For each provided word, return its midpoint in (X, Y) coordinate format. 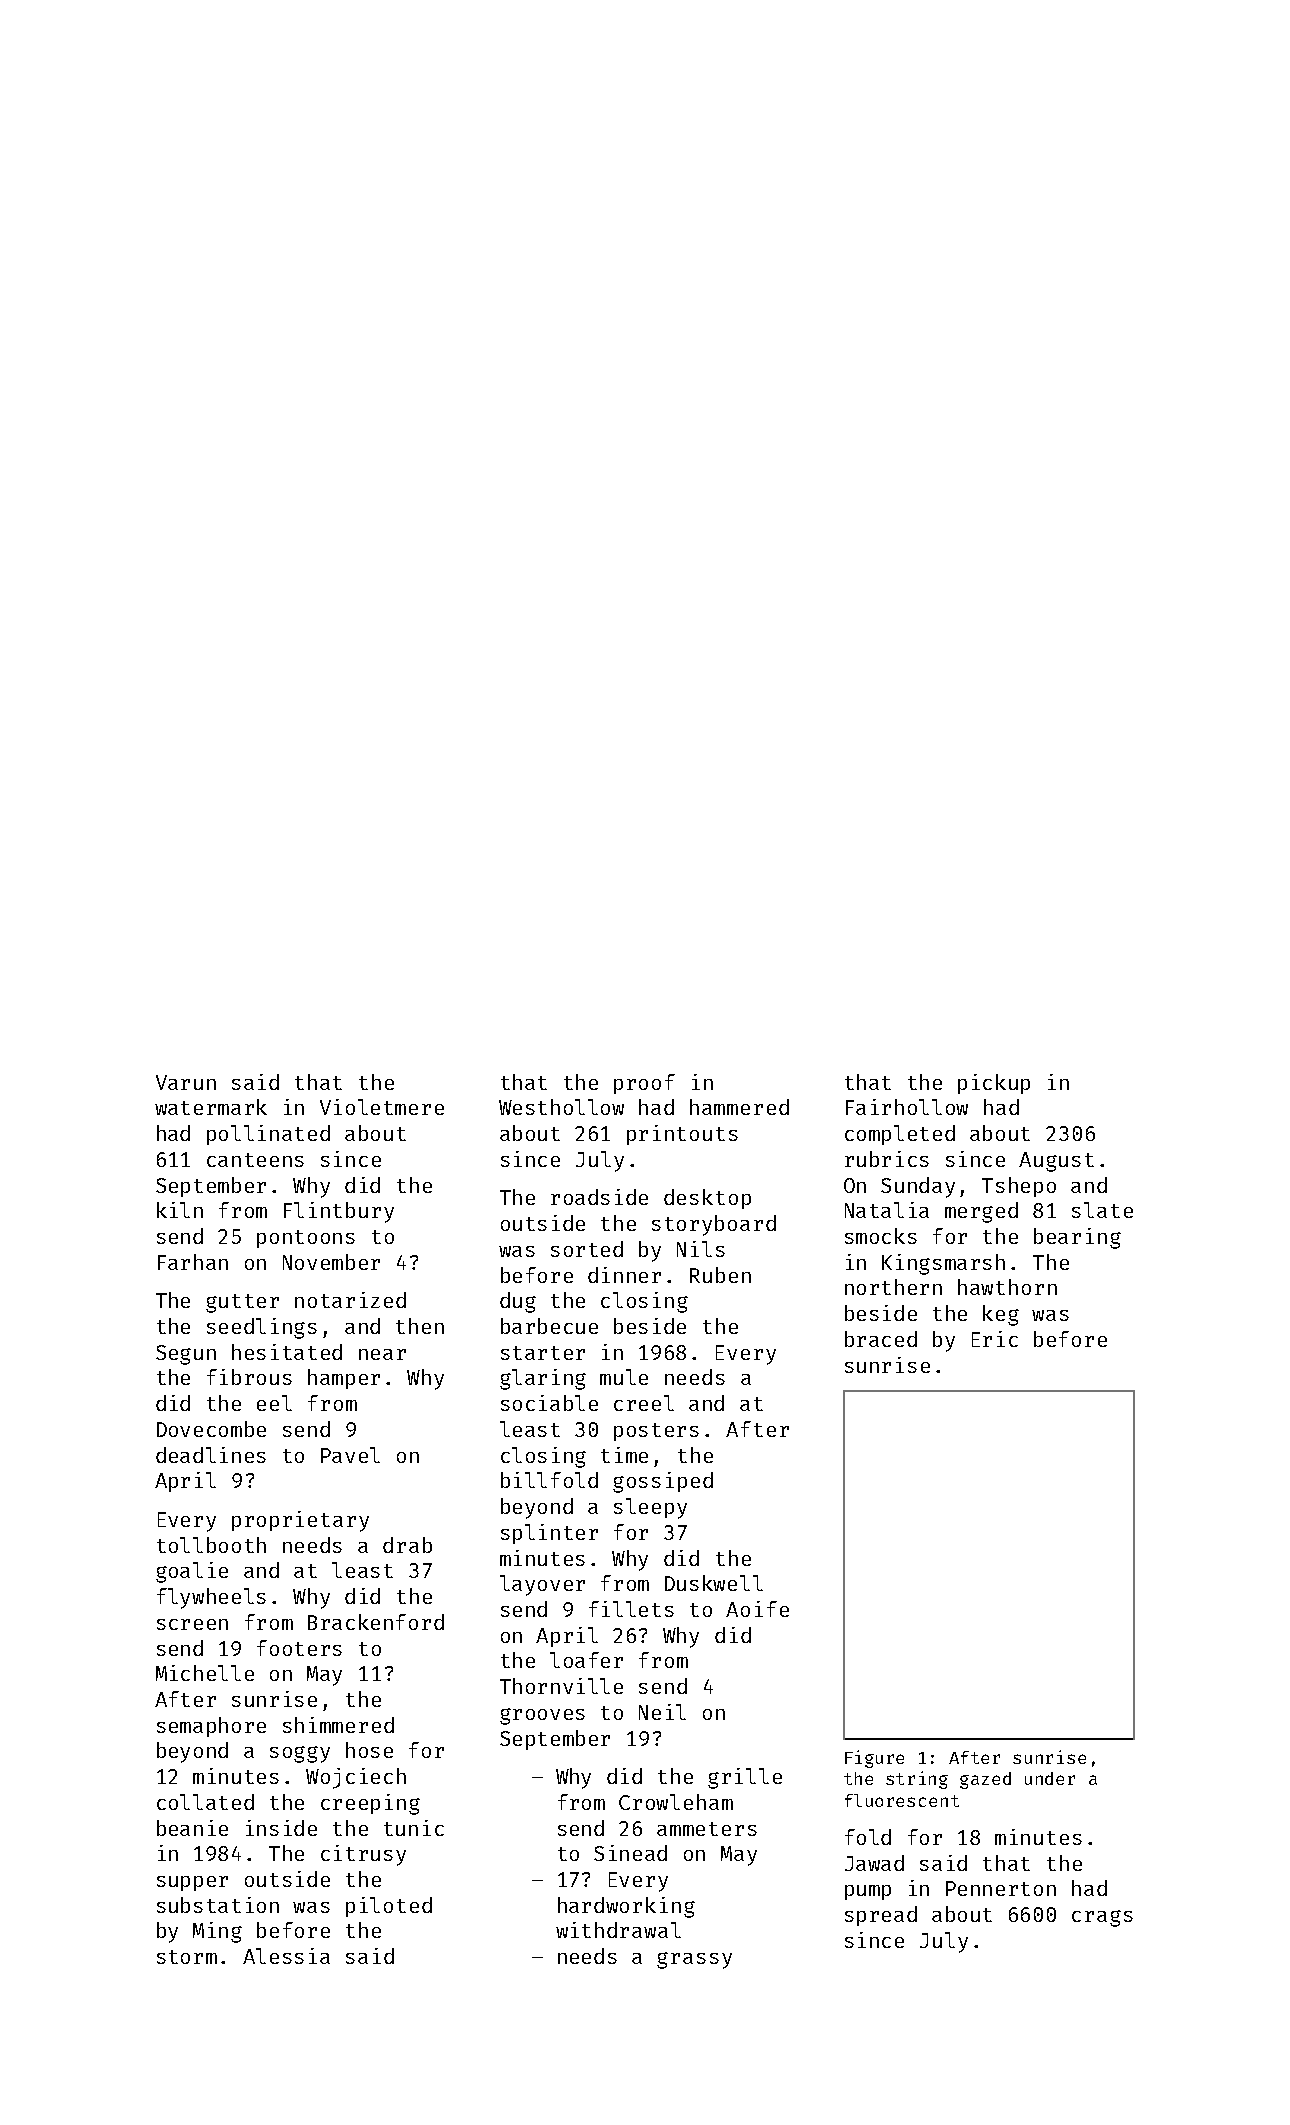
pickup (994, 1084)
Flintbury (339, 1212)
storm (187, 1957)
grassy (694, 1960)
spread (881, 1916)
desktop (707, 1199)
